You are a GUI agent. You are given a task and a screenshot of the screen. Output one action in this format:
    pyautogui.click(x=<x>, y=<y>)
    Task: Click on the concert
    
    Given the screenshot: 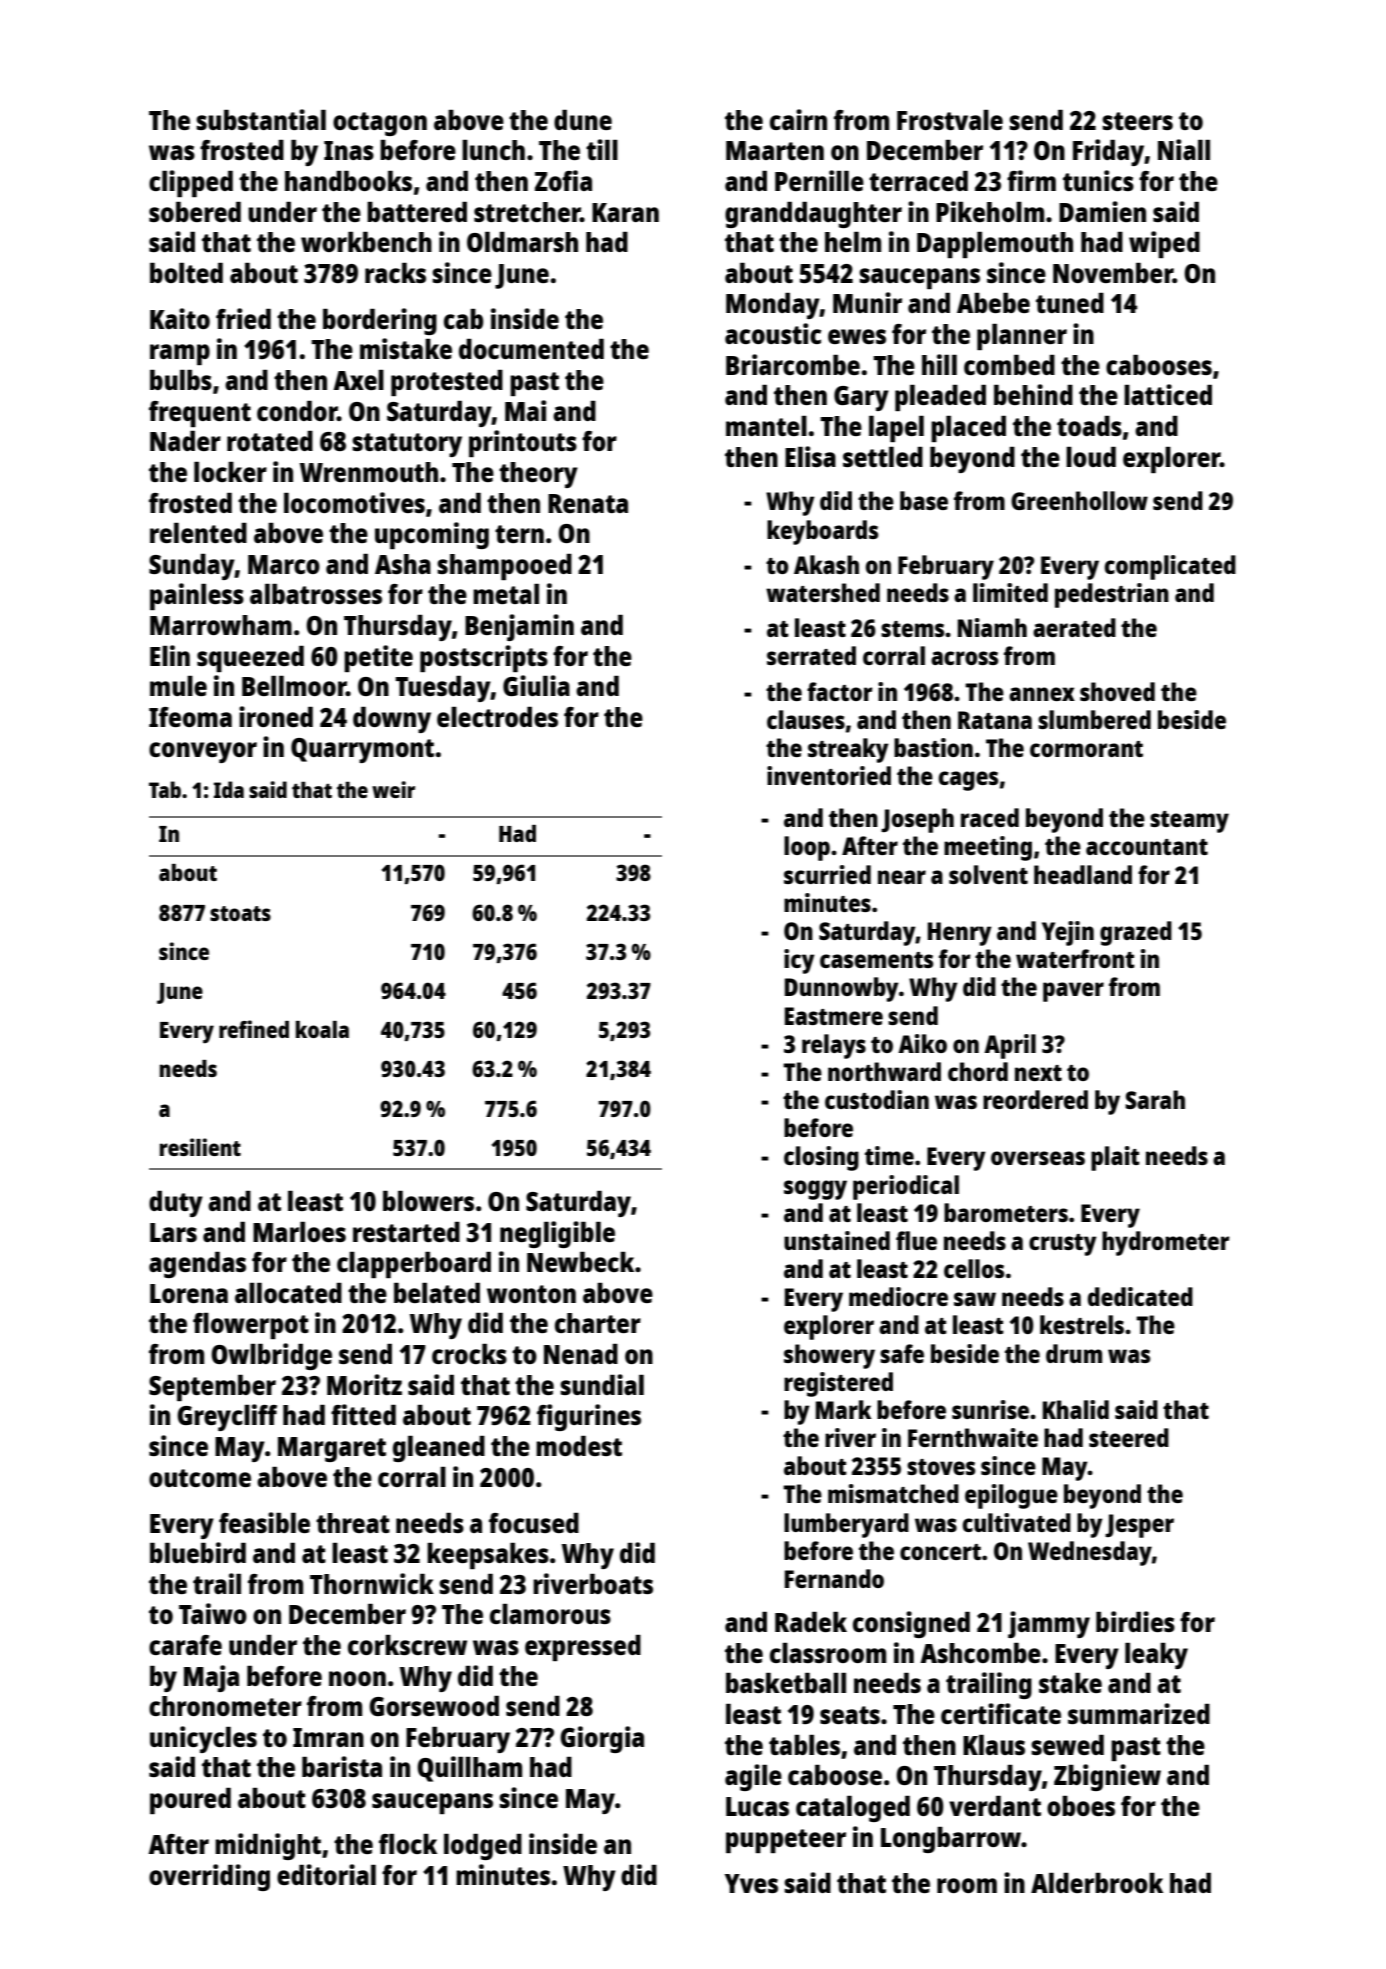 What is the action you would take?
    pyautogui.click(x=940, y=1552)
